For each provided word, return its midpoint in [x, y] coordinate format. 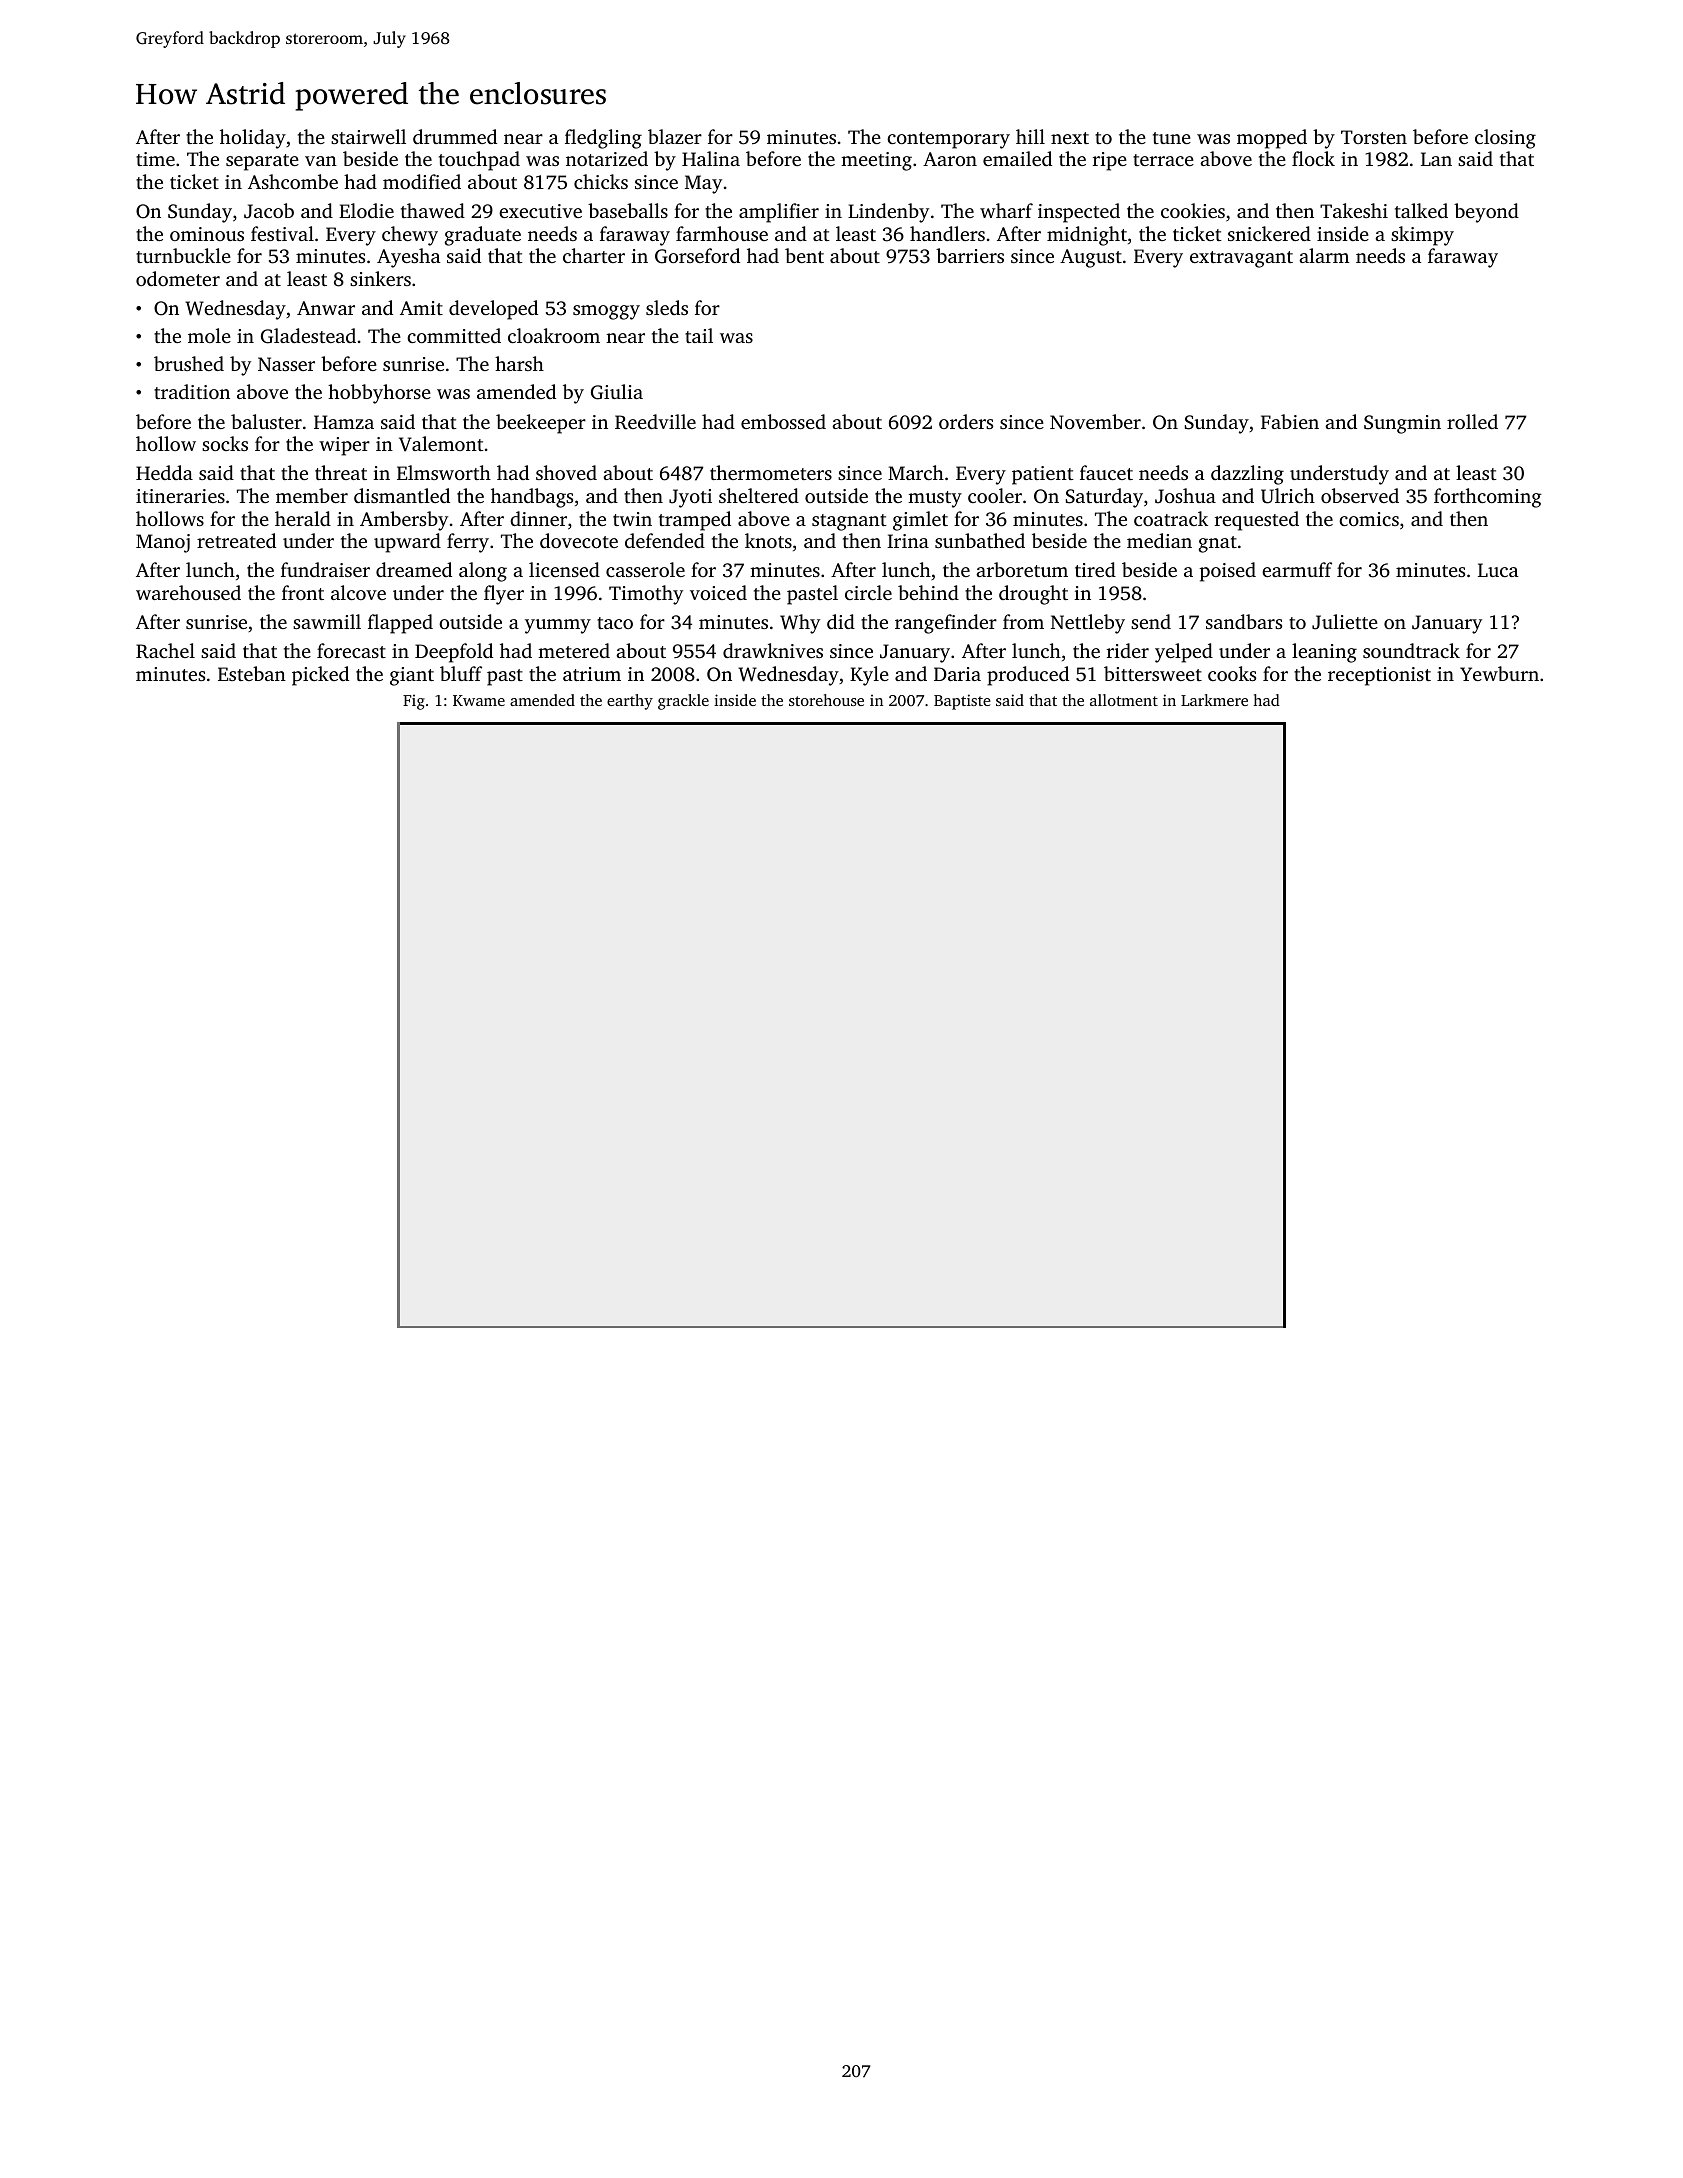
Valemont [441, 444]
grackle [683, 702]
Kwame [479, 700]
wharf [1006, 210]
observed [1360, 495]
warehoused [188, 592]
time [155, 159]
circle [868, 592]
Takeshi [1354, 210]
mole [209, 335]
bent [804, 255]
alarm [1324, 255]
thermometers [771, 472]
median [1159, 540]
